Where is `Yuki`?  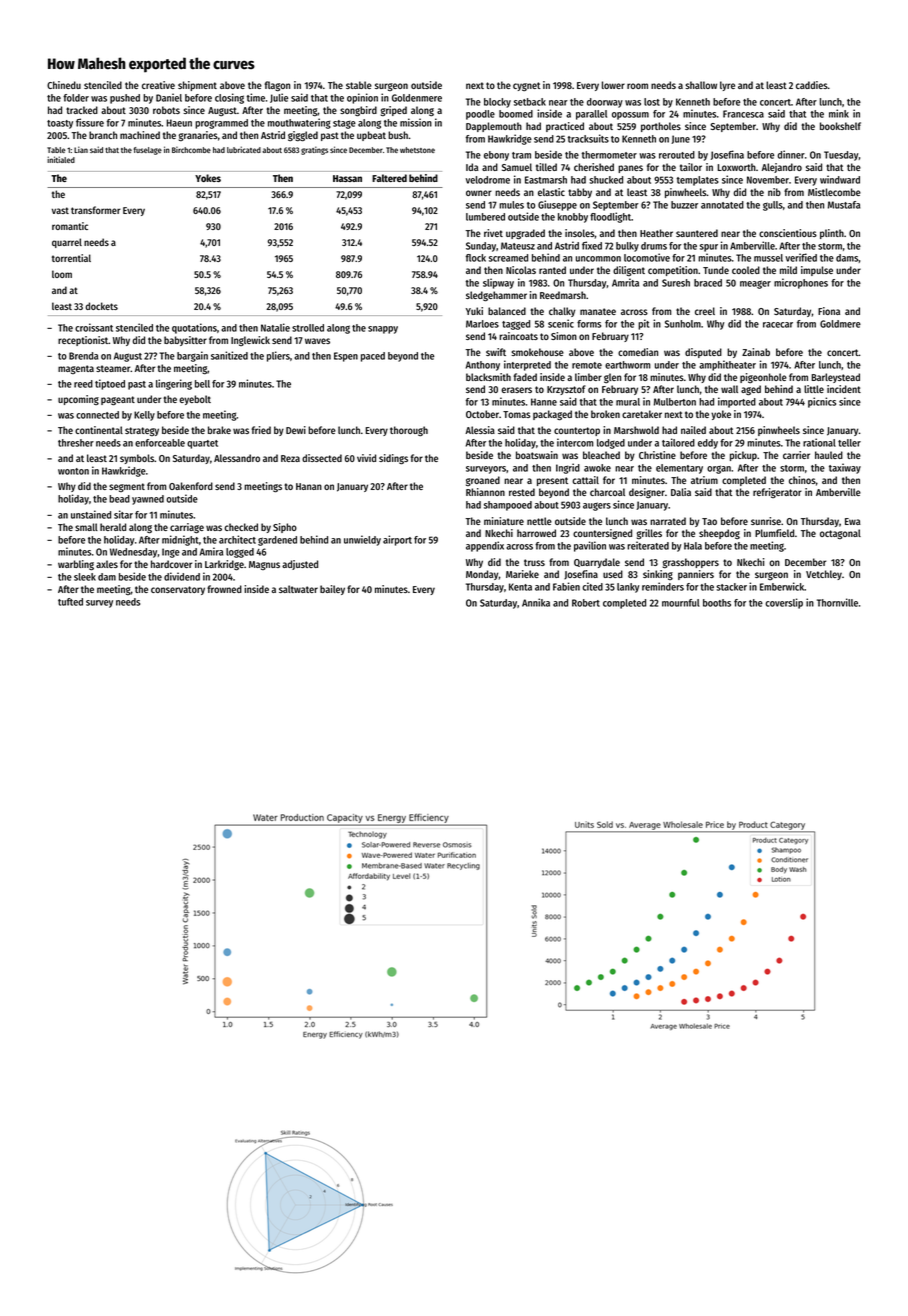
Yuki is located at coordinates (474, 311).
